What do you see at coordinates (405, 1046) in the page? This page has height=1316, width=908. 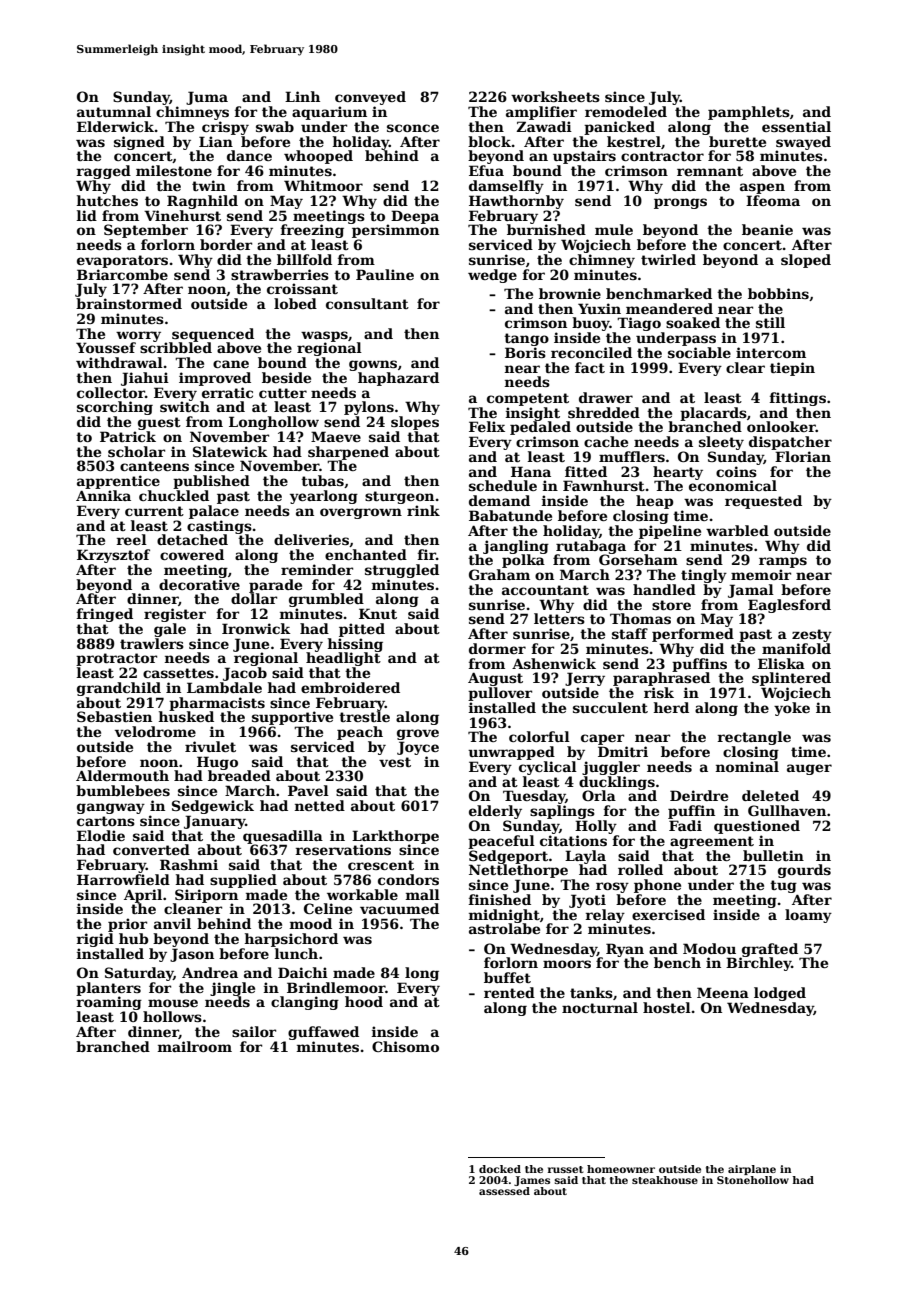 I see `Chisomo` at bounding box center [405, 1046].
